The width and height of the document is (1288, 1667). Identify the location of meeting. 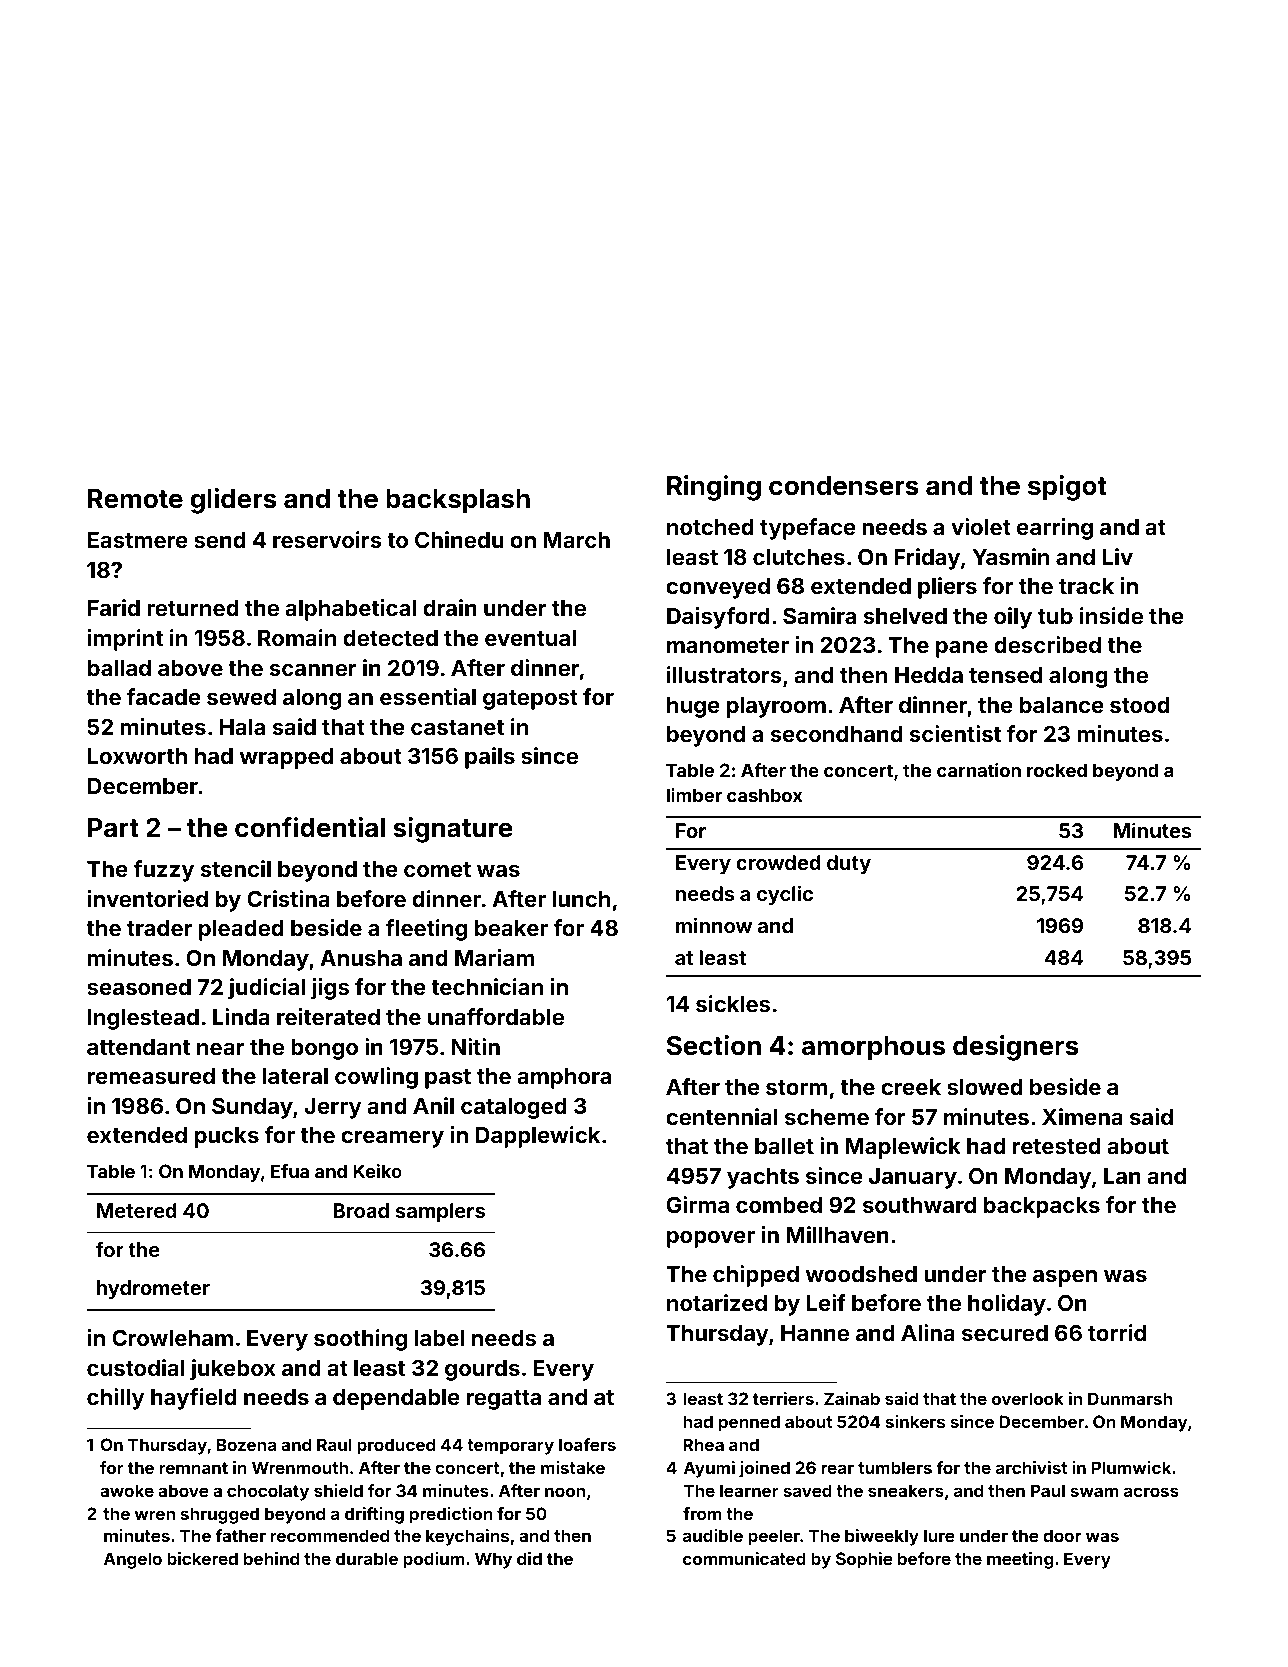
(1020, 1560).
